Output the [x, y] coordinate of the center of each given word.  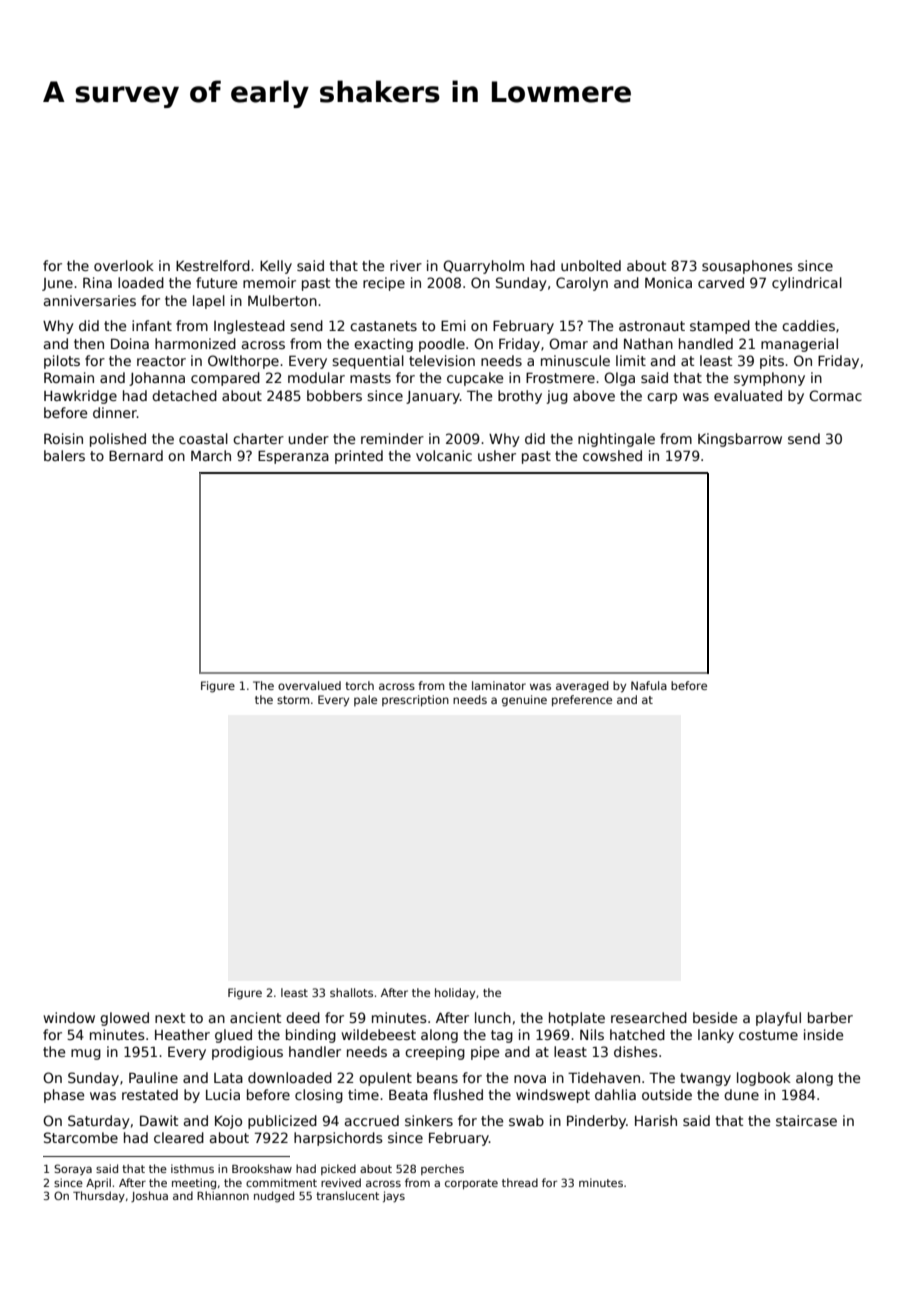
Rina [97, 282]
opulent [385, 1079]
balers [64, 455]
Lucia [223, 1094]
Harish [656, 1120]
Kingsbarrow [740, 440]
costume [768, 1035]
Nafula [649, 685]
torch [359, 685]
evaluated [748, 395]
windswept [553, 1096]
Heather [182, 1034]
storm [293, 700]
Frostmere [560, 377]
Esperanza [293, 457]
